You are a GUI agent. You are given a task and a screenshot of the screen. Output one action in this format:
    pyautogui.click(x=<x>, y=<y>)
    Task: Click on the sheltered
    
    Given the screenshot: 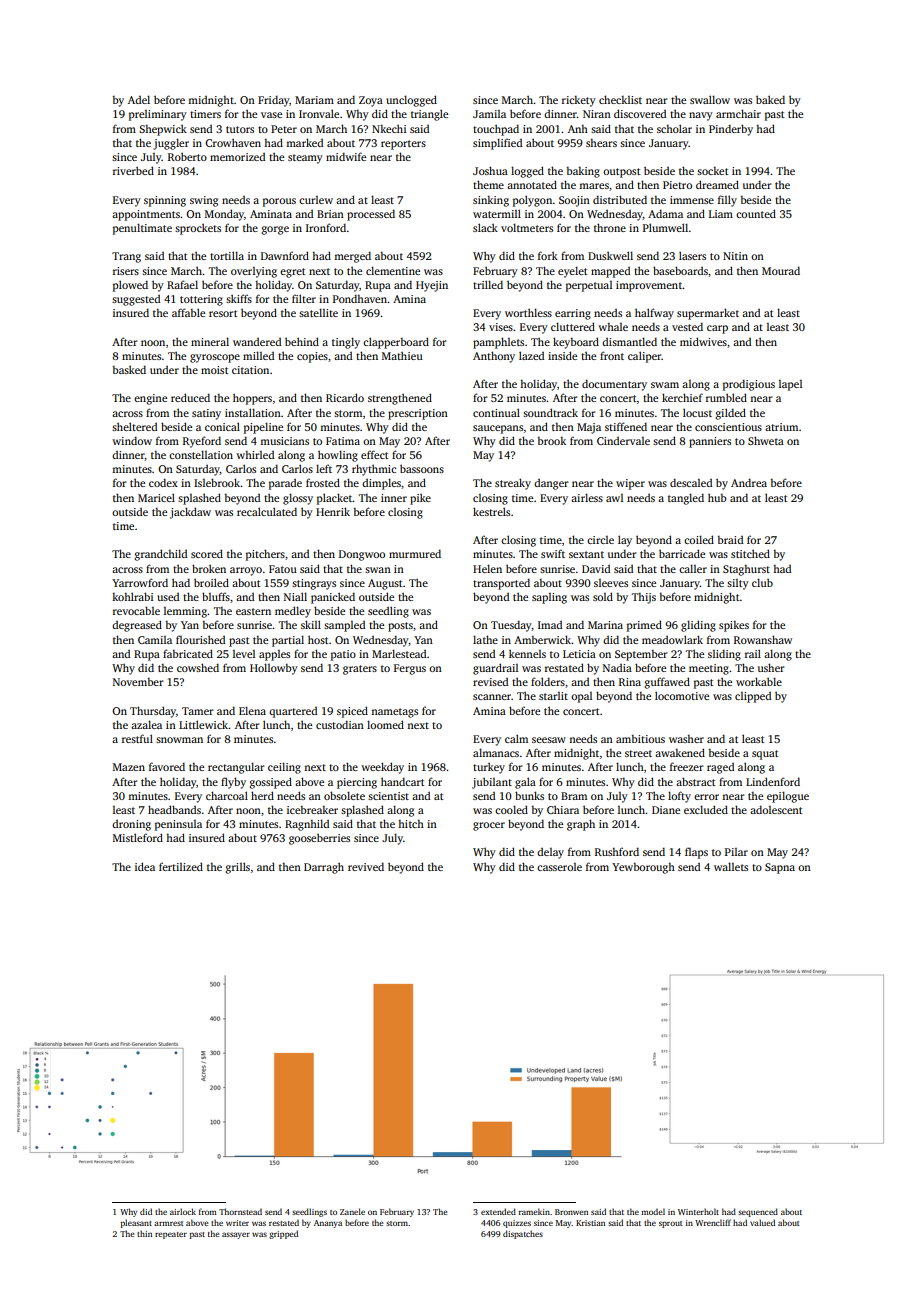 What is the action you would take?
    pyautogui.click(x=134, y=426)
